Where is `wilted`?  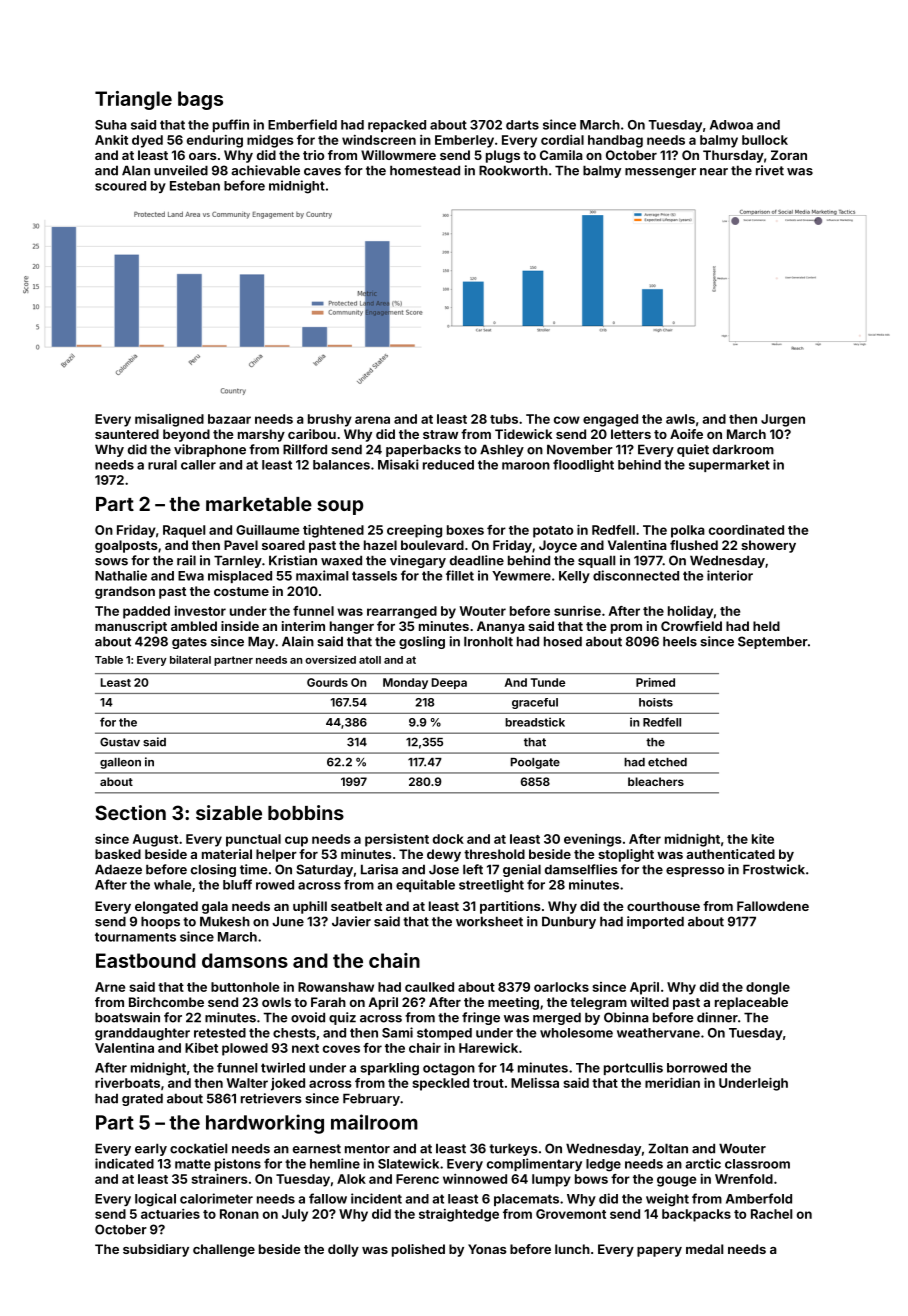
wilted is located at coordinates (649, 1002).
